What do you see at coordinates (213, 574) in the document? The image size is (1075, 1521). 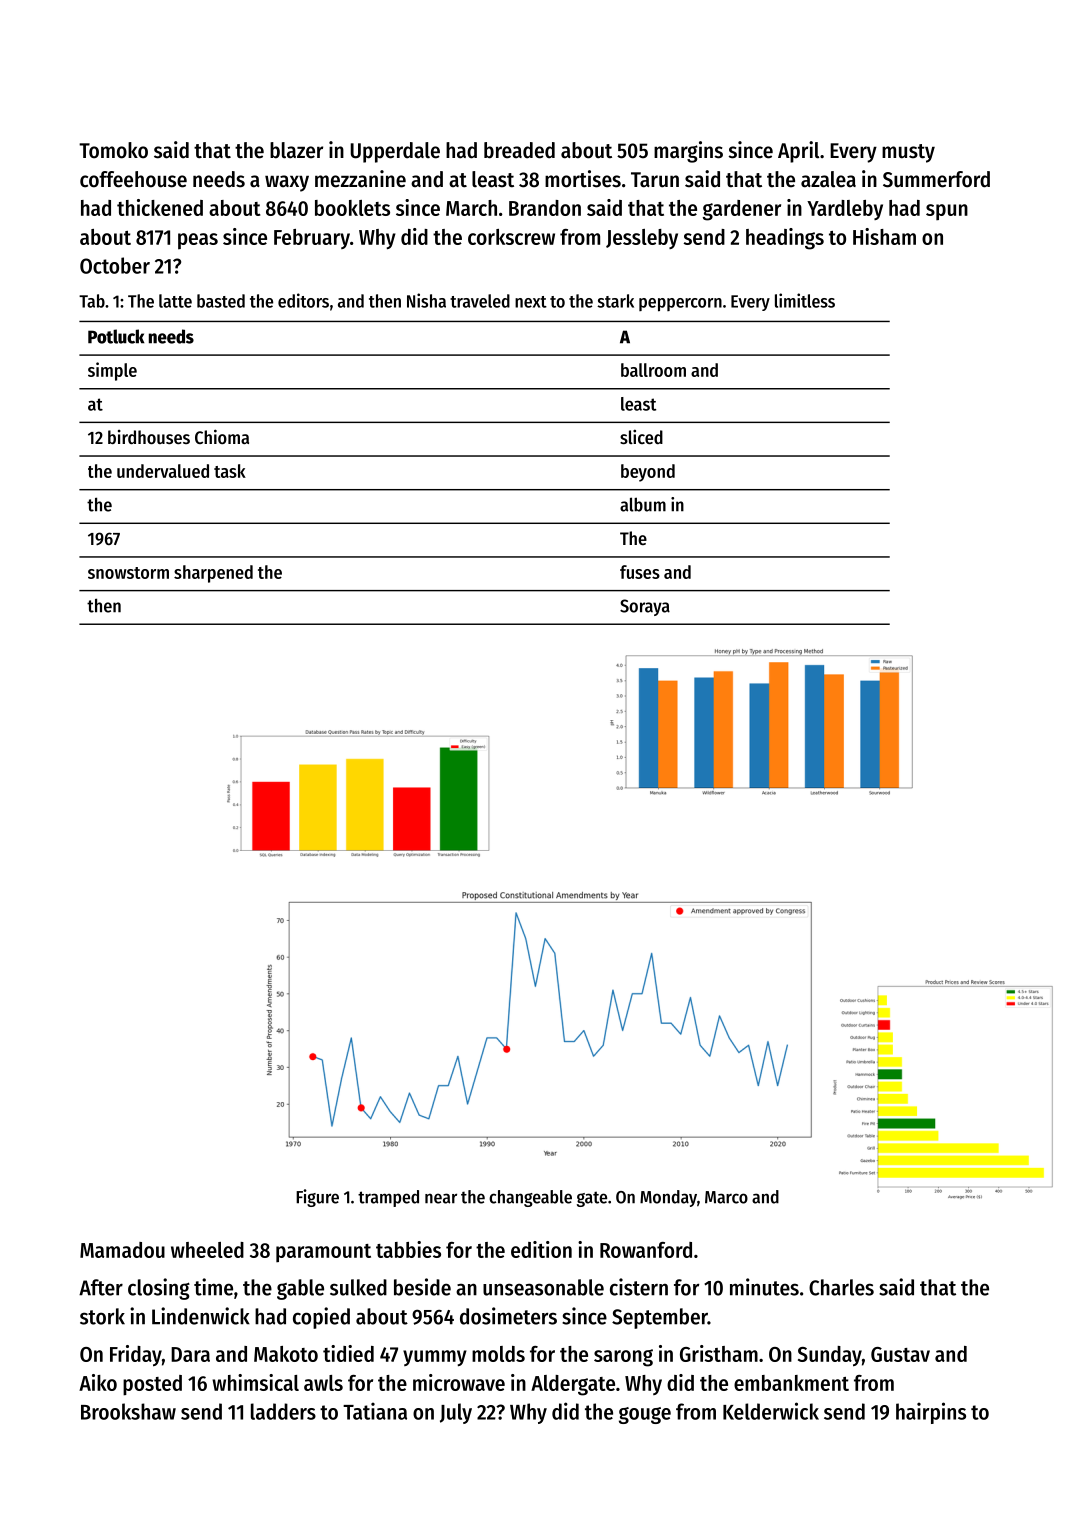 I see `sharpened` at bounding box center [213, 574].
